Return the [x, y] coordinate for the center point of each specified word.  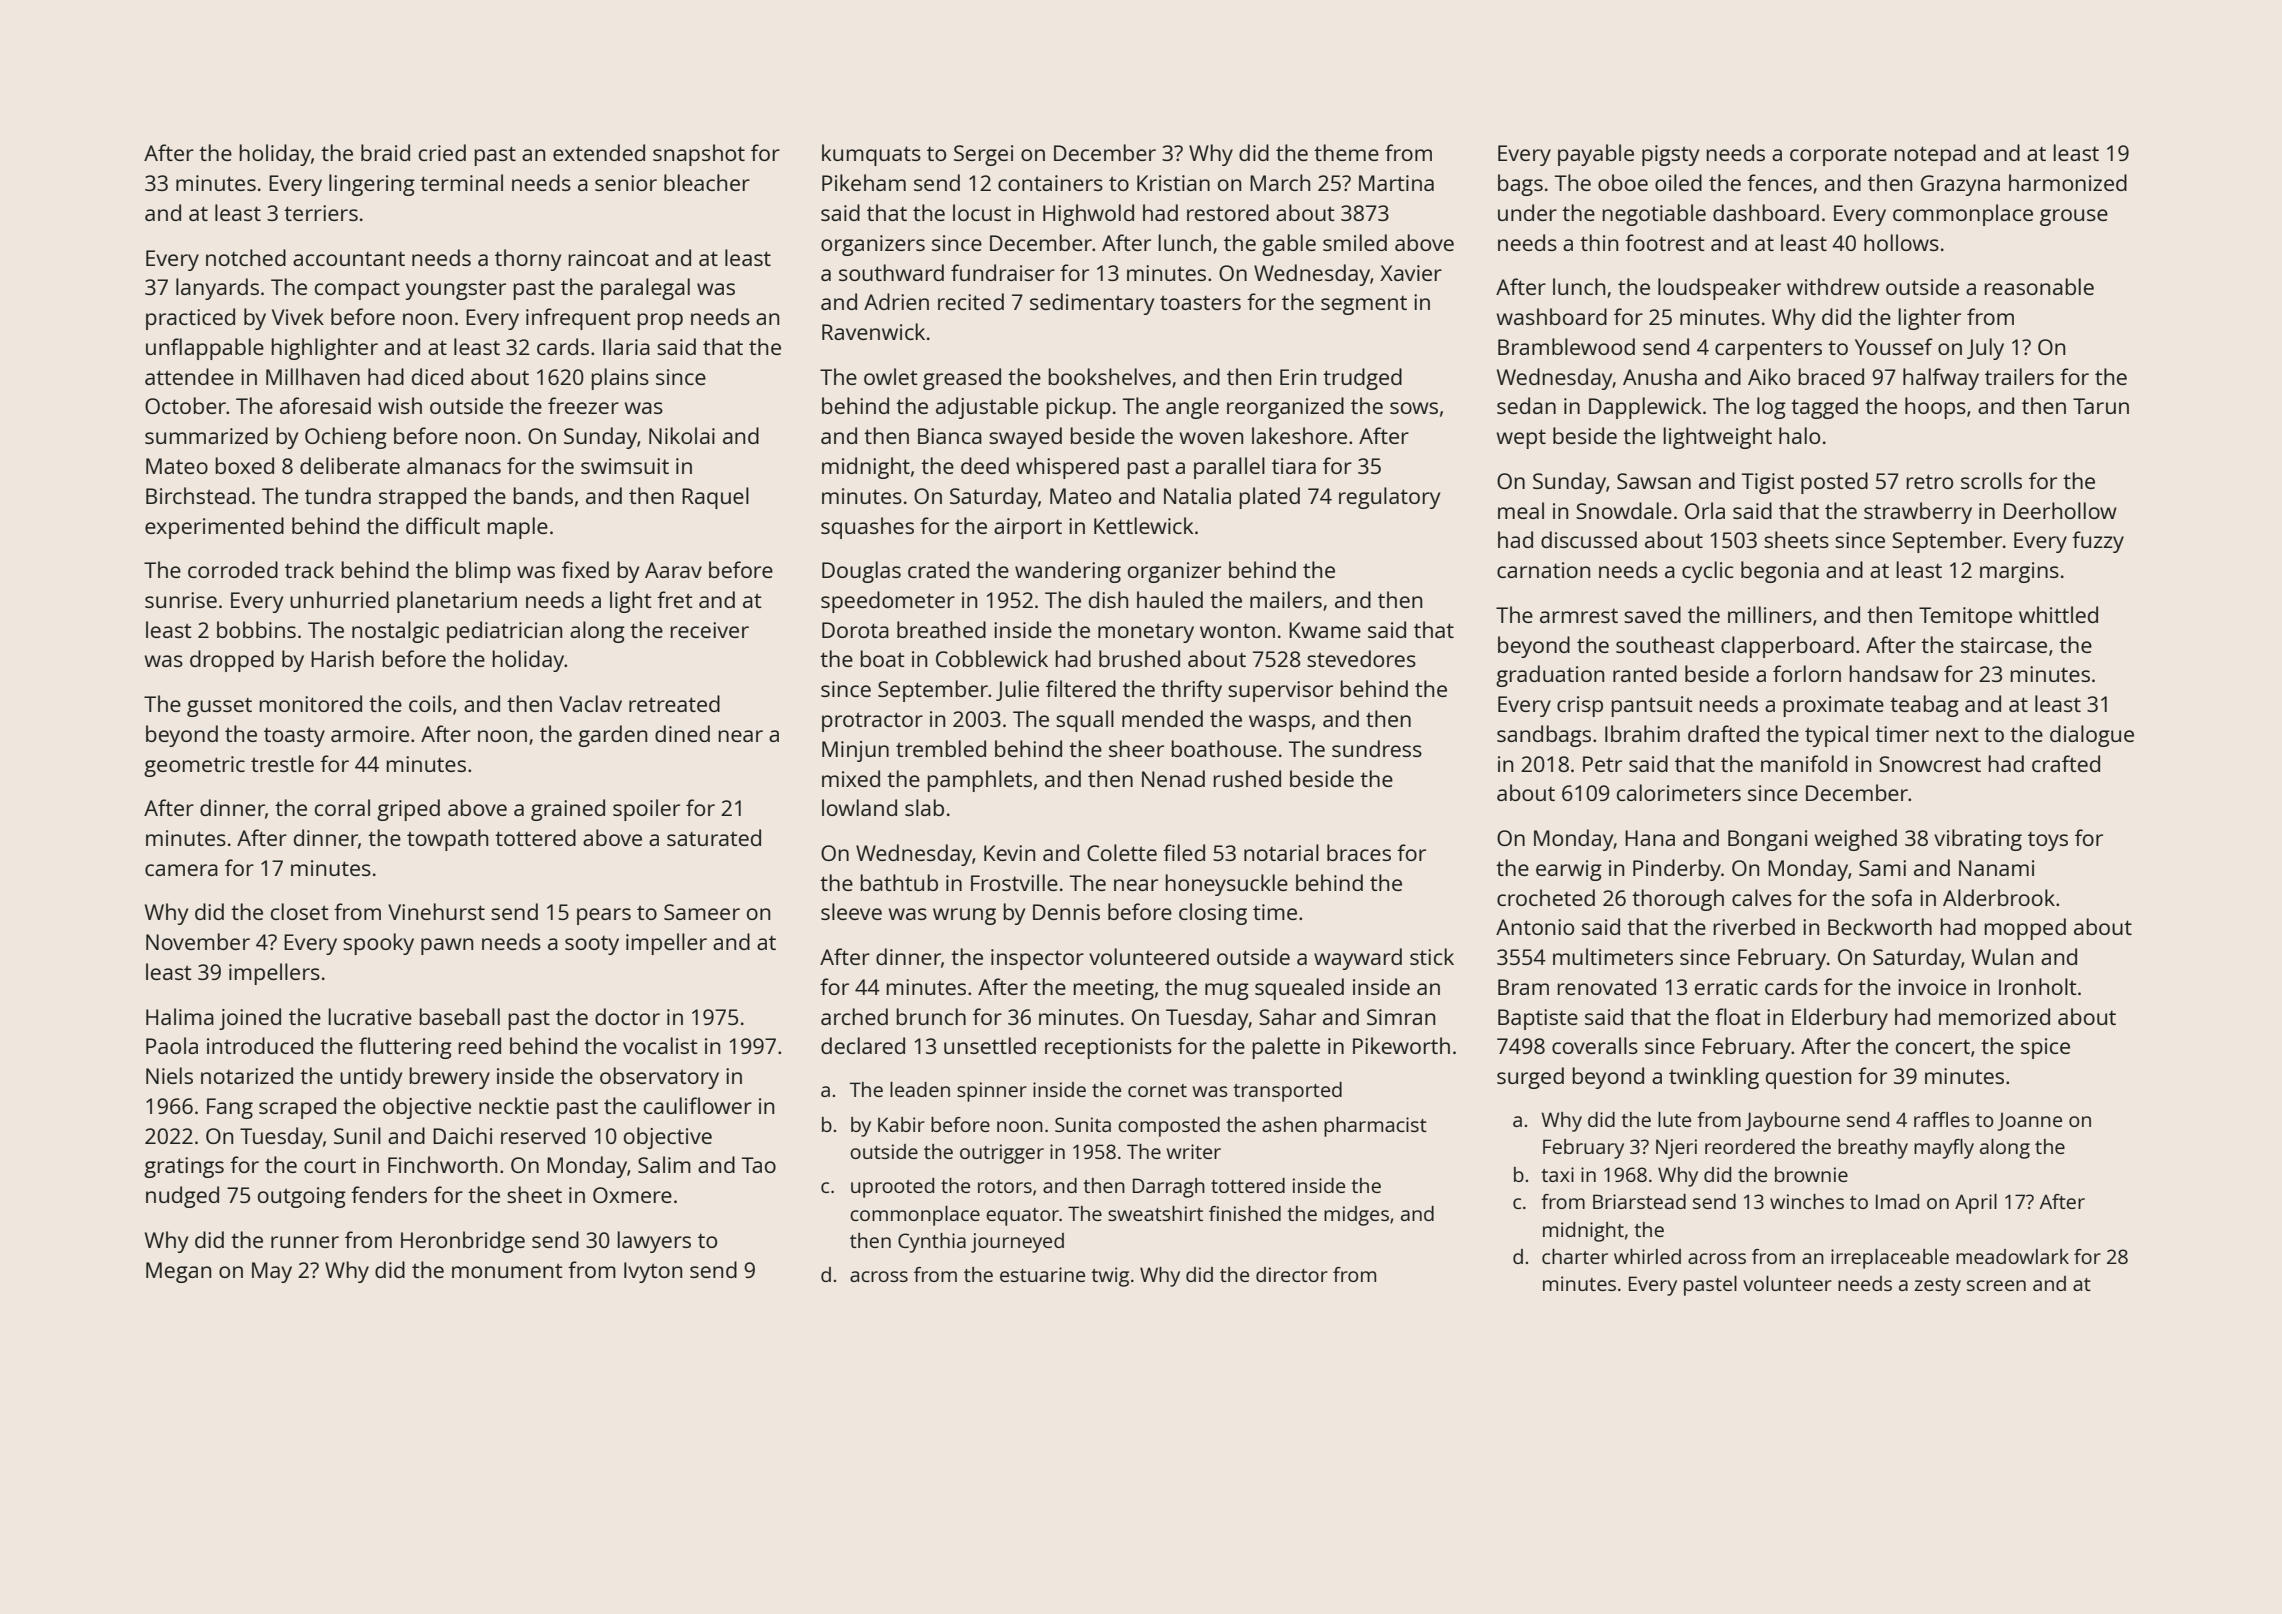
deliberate [350, 465]
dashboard [1766, 212]
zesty [1937, 1287]
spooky [378, 944]
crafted [2066, 763]
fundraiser [1003, 272]
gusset [219, 707]
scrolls [1991, 480]
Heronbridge [463, 1242]
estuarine [1042, 1274]
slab [924, 807]
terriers [321, 213]
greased [962, 379]
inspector [1037, 959]
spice [2045, 1048]
